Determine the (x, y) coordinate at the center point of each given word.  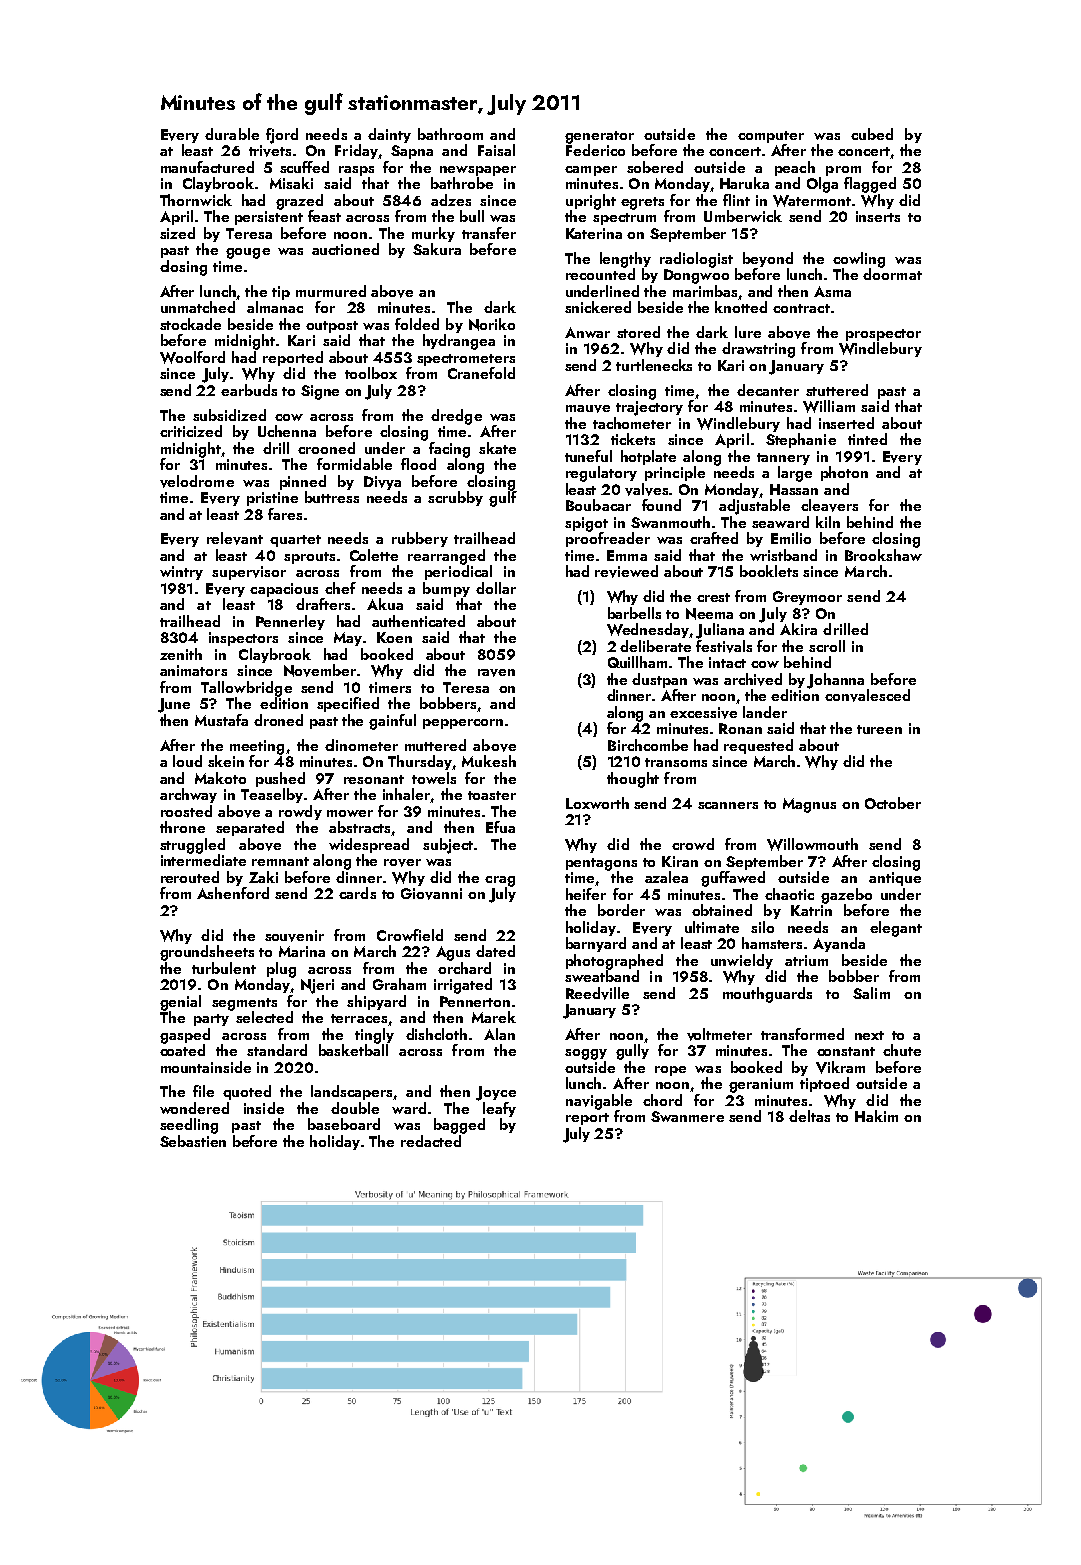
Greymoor (807, 598)
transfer (489, 233)
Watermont (812, 201)
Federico (595, 150)
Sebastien (193, 1141)
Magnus (809, 805)
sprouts (309, 558)
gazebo (846, 896)
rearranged (446, 557)
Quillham (637, 662)
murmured (331, 291)
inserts (878, 216)
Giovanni (431, 894)
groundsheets (207, 953)
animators (193, 670)
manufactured (207, 167)
